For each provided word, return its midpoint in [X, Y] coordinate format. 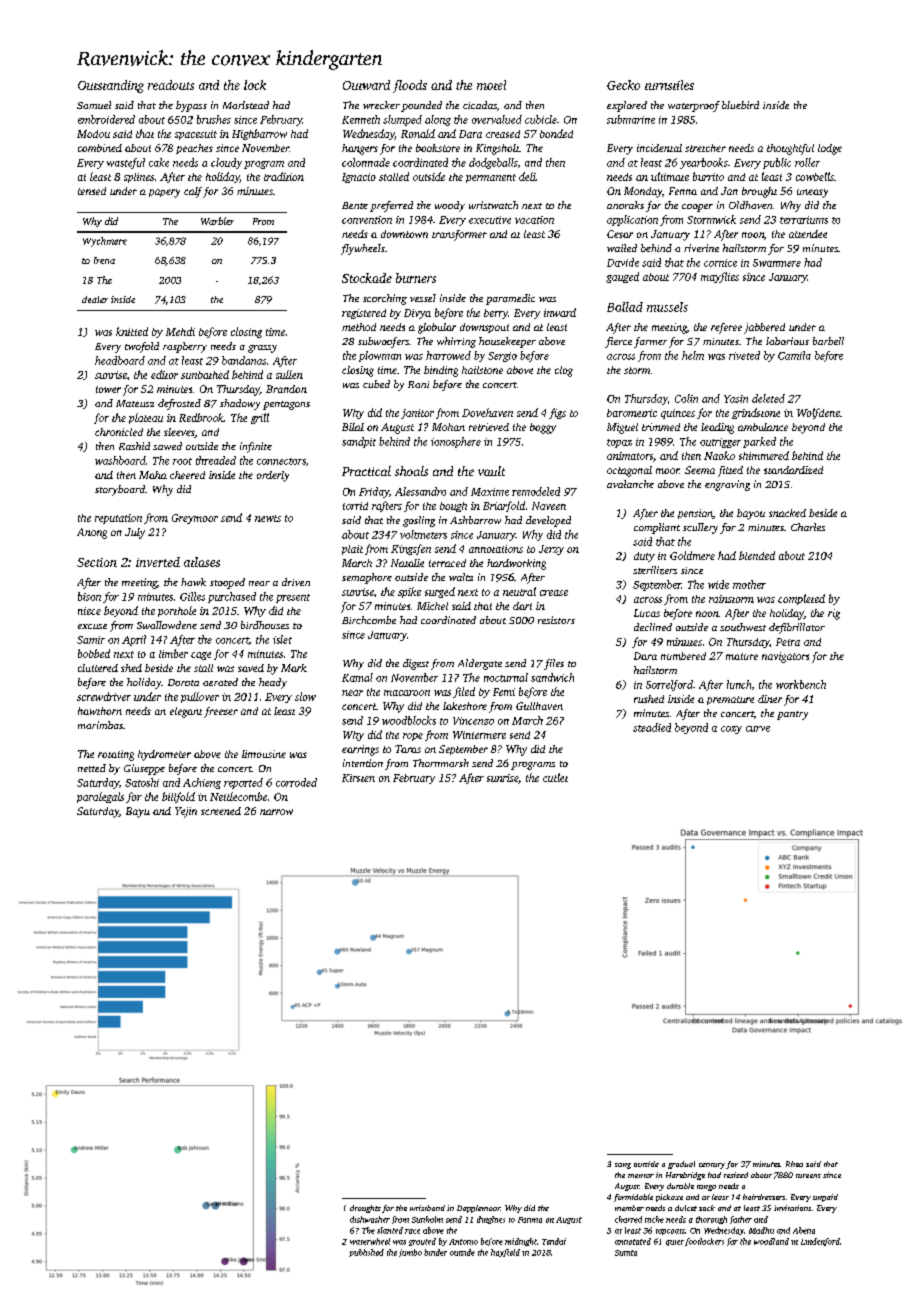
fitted [730, 471]
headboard [120, 360]
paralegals [100, 797]
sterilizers [655, 570]
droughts [365, 1209]
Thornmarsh [441, 763]
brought [759, 192]
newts [268, 518]
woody [450, 206]
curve [758, 729]
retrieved [489, 427]
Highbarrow [259, 134]
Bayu [138, 812]
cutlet [555, 777]
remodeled [536, 491]
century [712, 1166]
